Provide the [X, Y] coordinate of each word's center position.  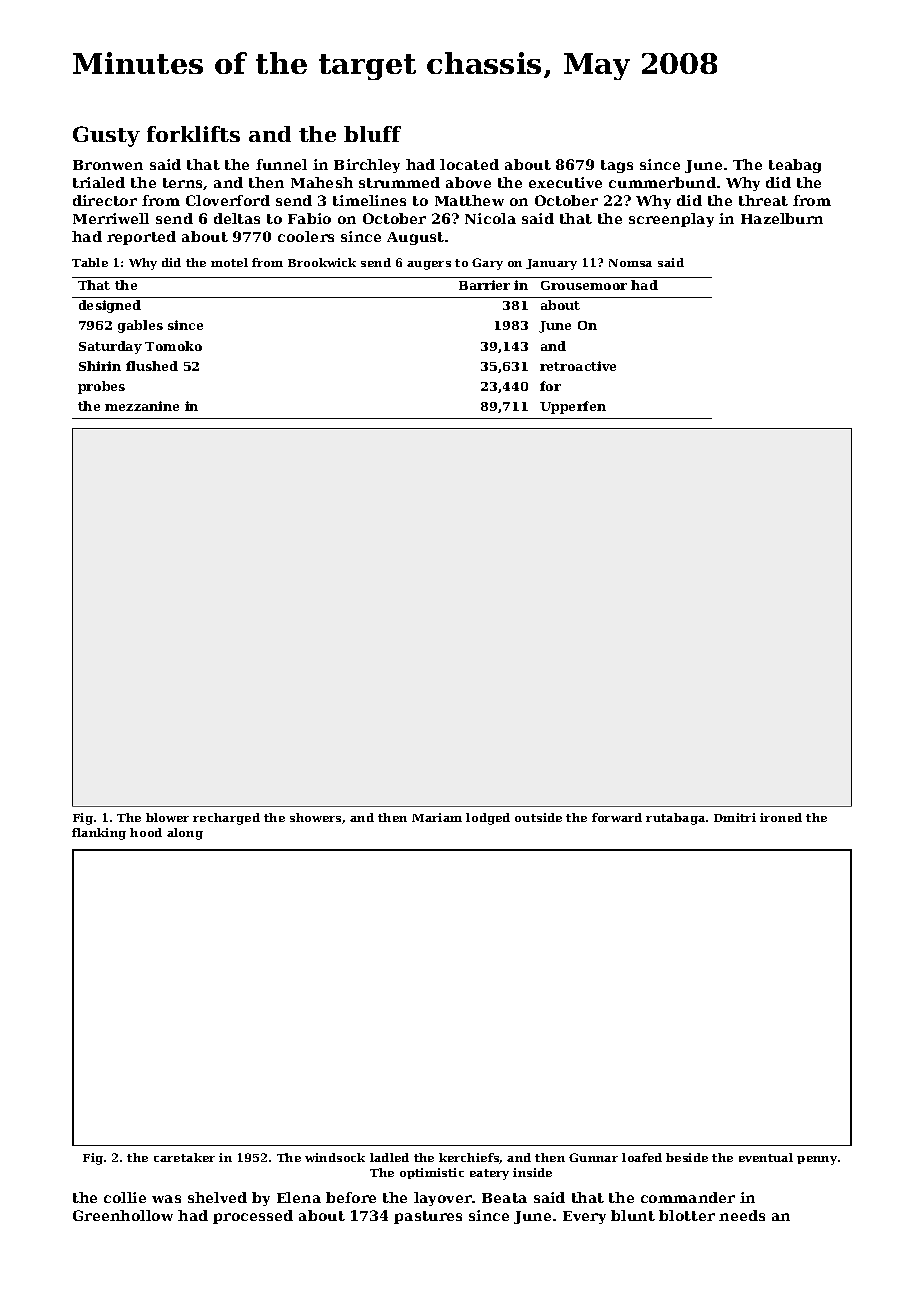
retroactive [578, 366]
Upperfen [573, 407]
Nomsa [630, 263]
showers [315, 817]
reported [141, 238]
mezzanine [142, 406]
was [166, 1199]
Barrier [484, 285]
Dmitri [735, 817]
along [185, 834]
